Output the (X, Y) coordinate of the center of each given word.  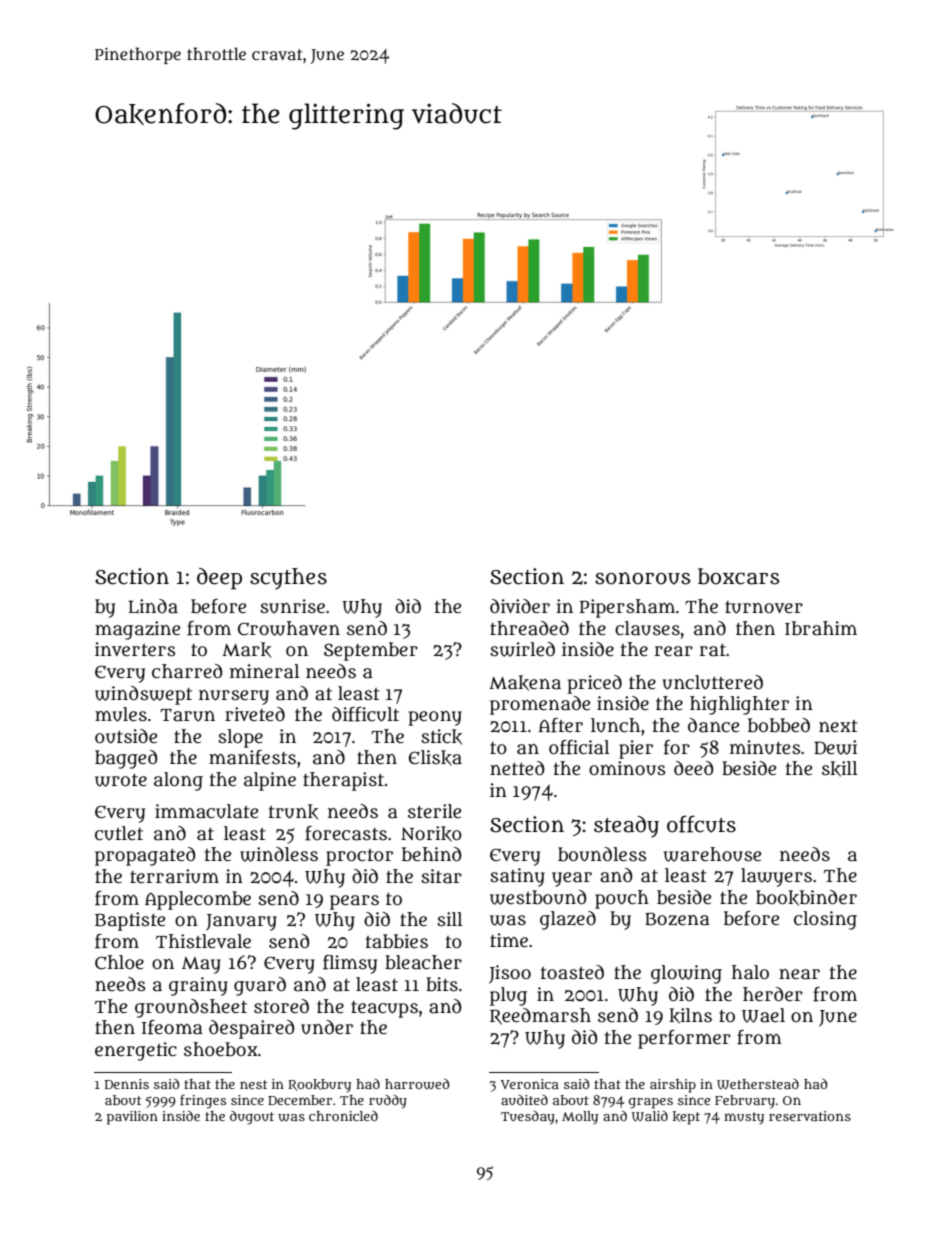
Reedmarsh (540, 1016)
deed (694, 768)
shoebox (221, 1049)
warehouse (712, 854)
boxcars (738, 576)
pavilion (132, 1118)
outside (126, 736)
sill (450, 919)
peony (435, 718)
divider (520, 606)
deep (219, 579)
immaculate (206, 811)
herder (773, 994)
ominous (627, 768)
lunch (615, 725)
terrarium (174, 876)
